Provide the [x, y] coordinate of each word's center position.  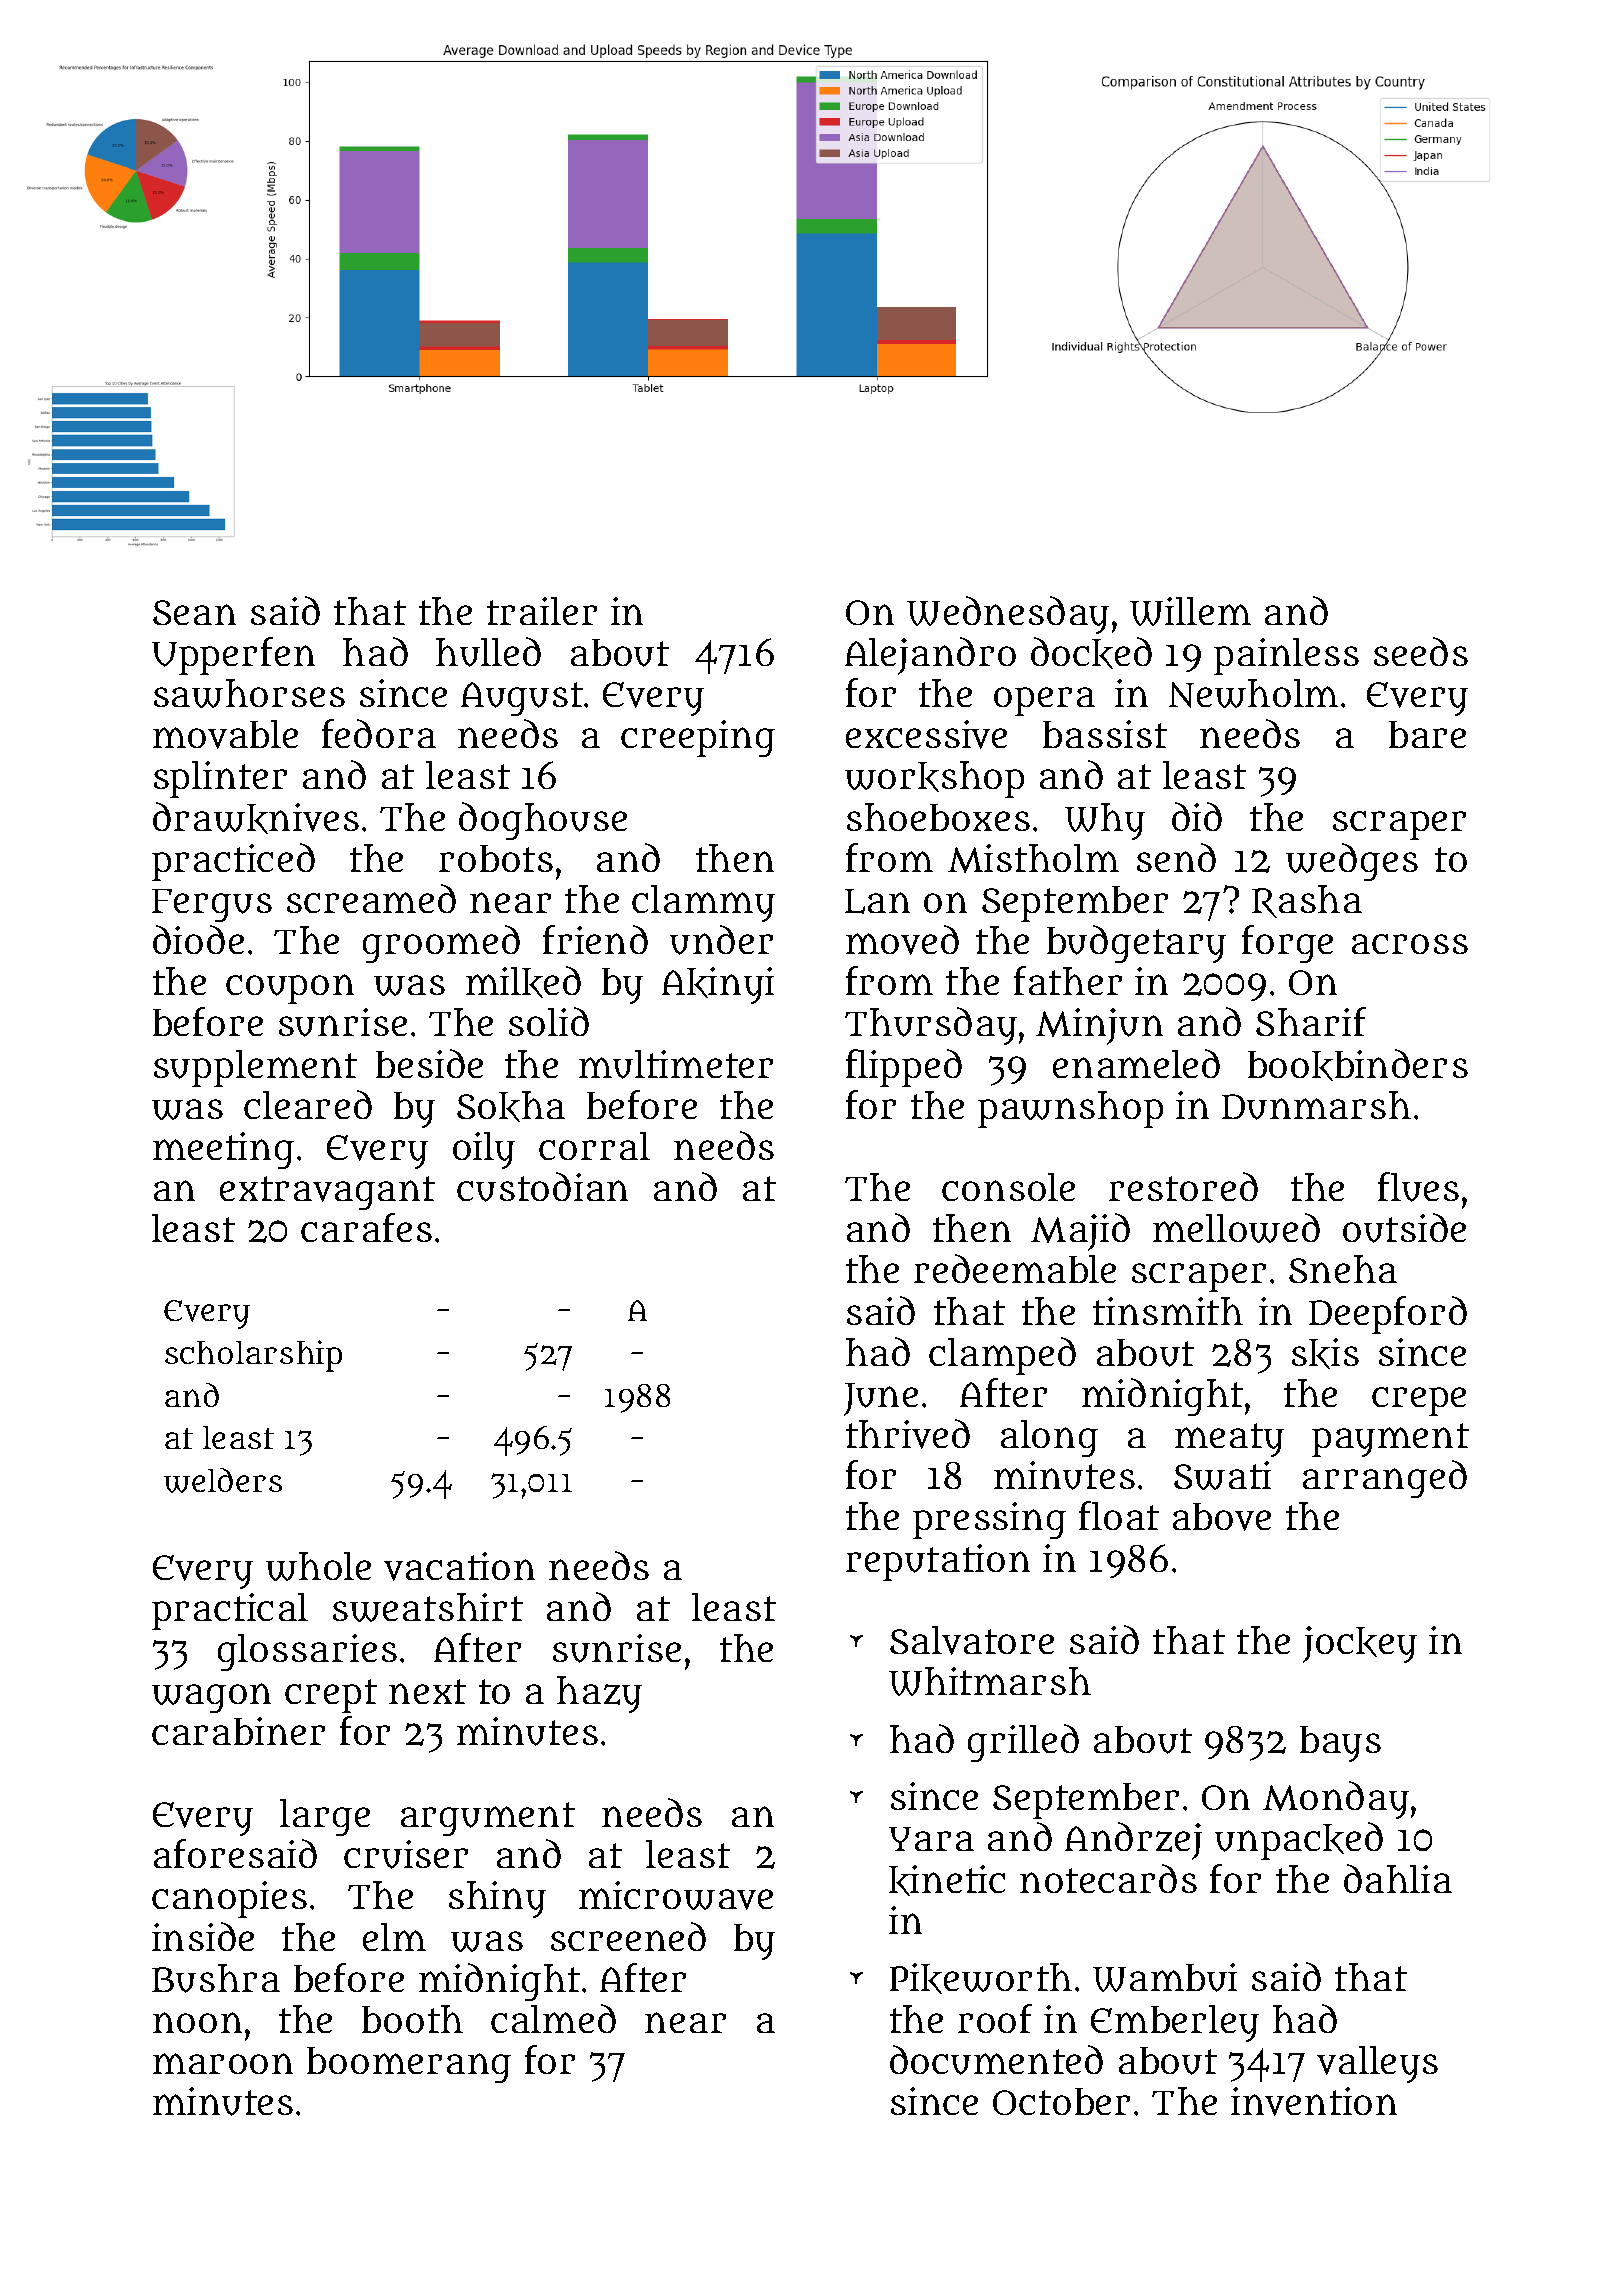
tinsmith [1168, 1311]
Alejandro [930, 656]
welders [223, 1480]
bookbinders [1358, 1065]
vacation [459, 1566]
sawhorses [249, 693]
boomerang [409, 2065]
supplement [255, 1068]
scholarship [253, 1356]
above [1222, 1517]
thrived [908, 1434]
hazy [599, 1694]
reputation [938, 1562]
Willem [1190, 611]
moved [902, 940]
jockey [1360, 1644]
